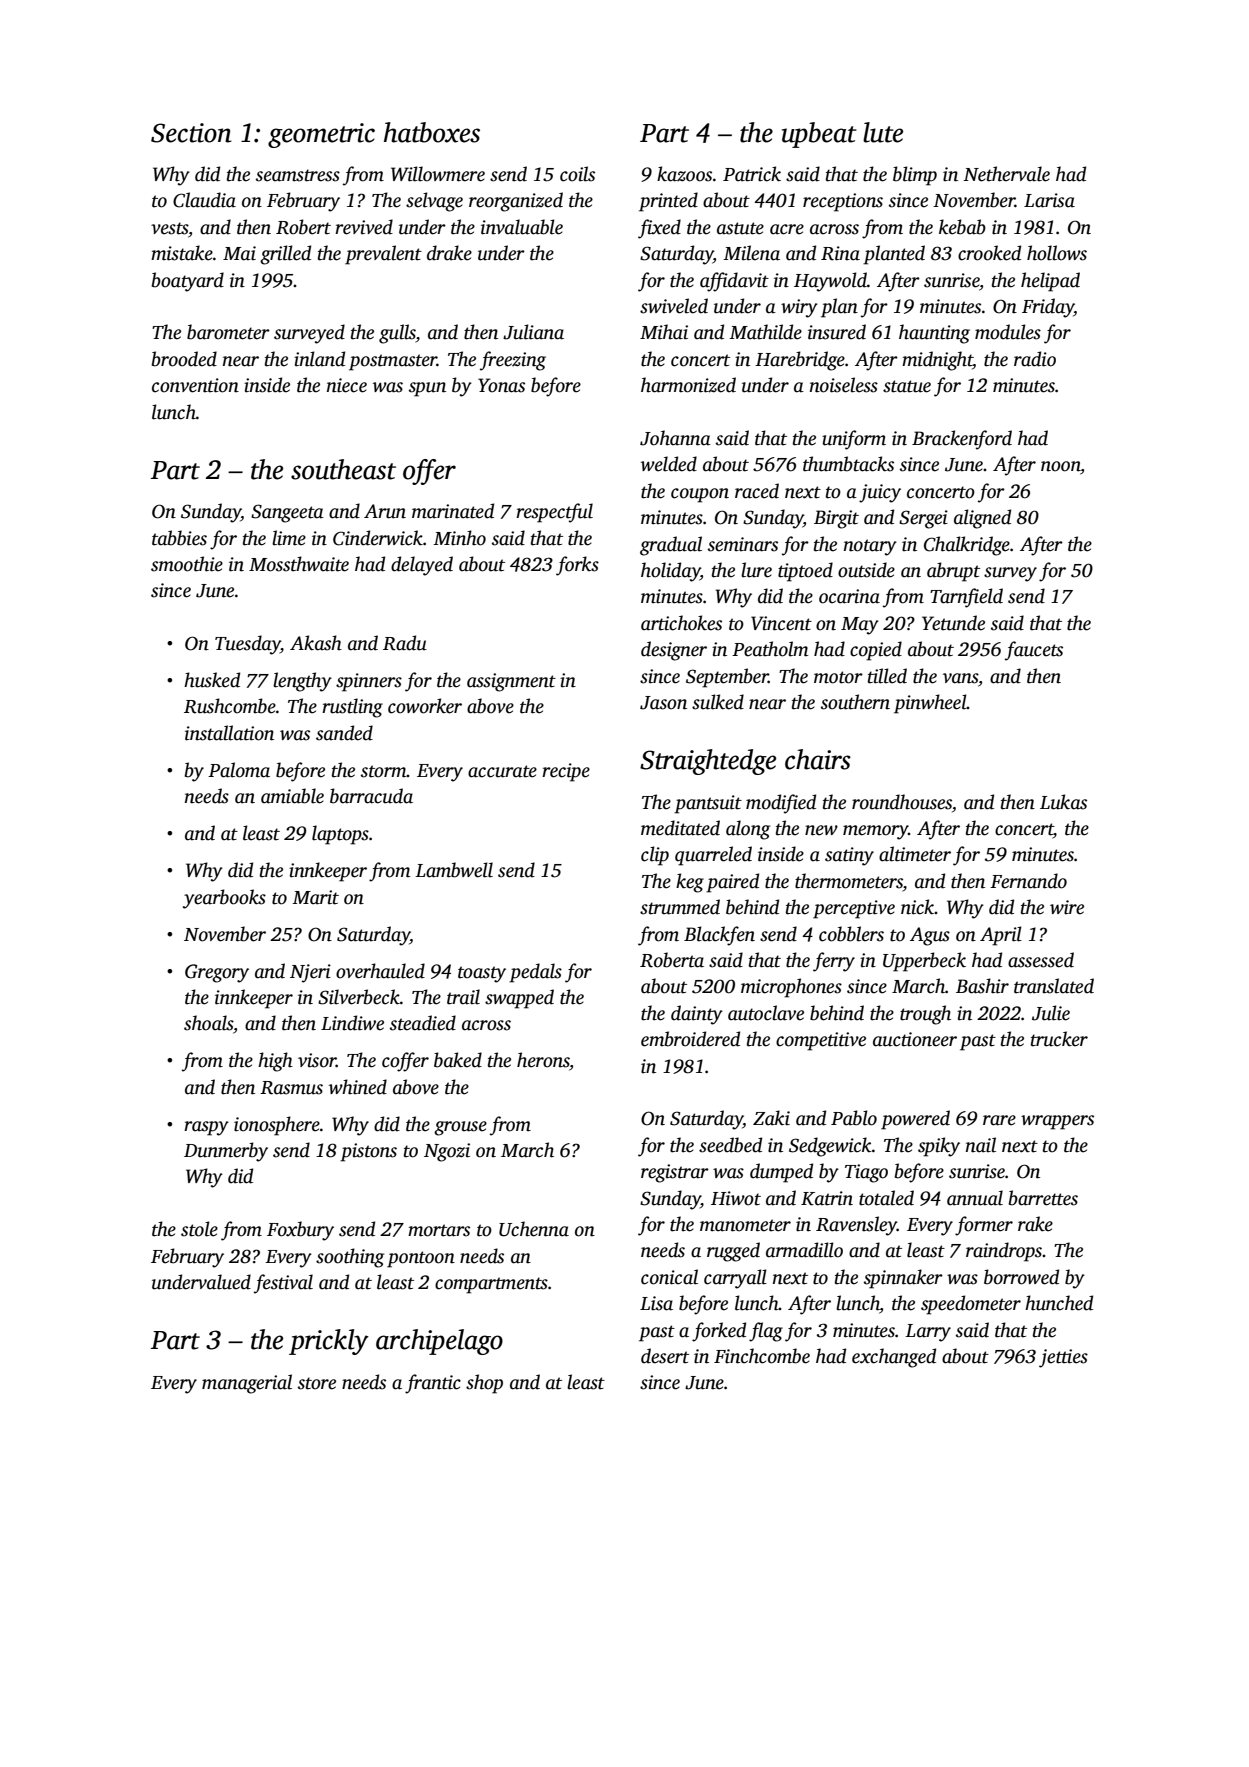 The image size is (1249, 1767). I want to click on lute, so click(883, 132).
